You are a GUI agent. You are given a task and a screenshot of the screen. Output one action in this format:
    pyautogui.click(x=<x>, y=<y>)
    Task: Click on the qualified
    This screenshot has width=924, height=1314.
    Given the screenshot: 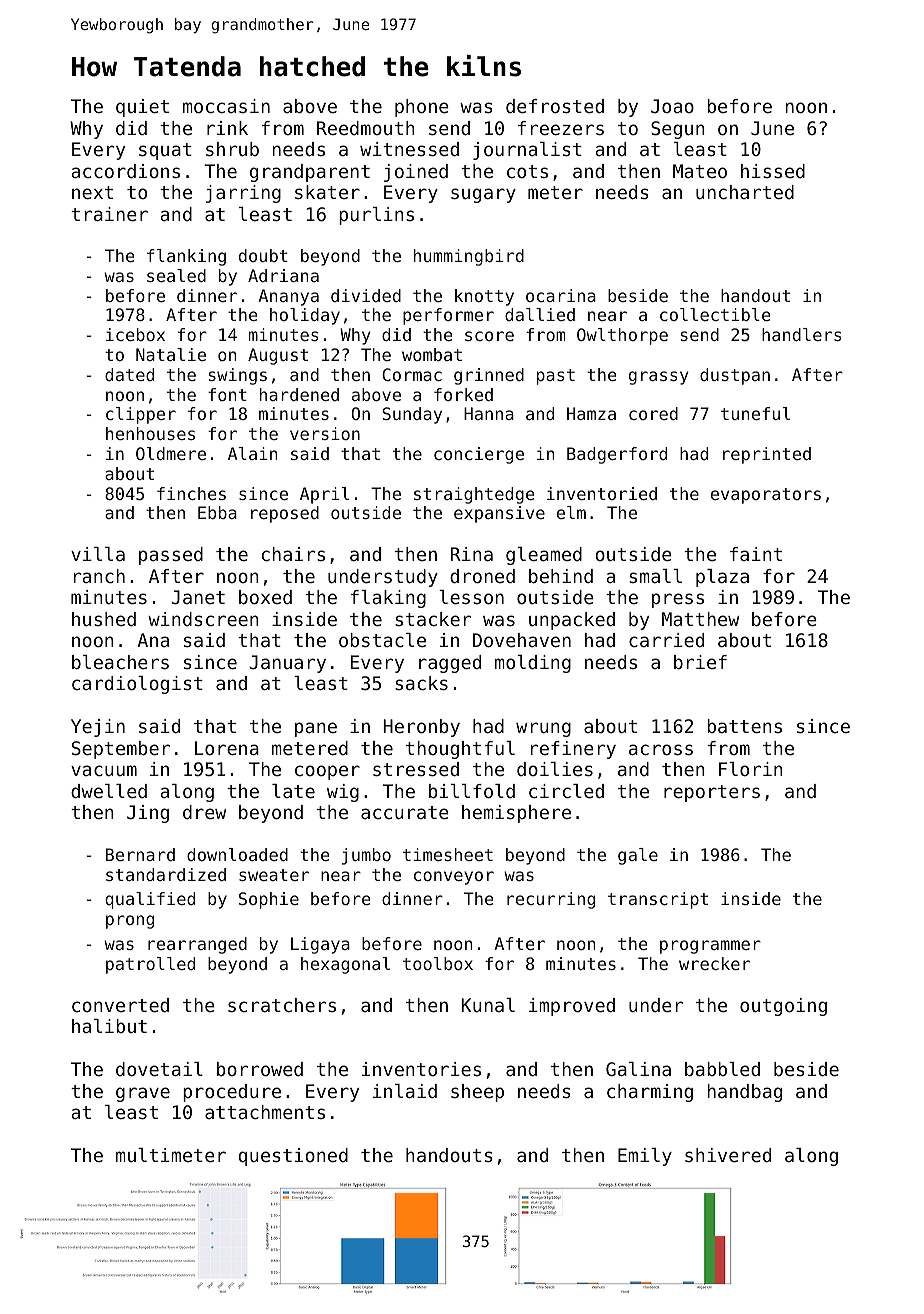 What is the action you would take?
    pyautogui.click(x=150, y=900)
